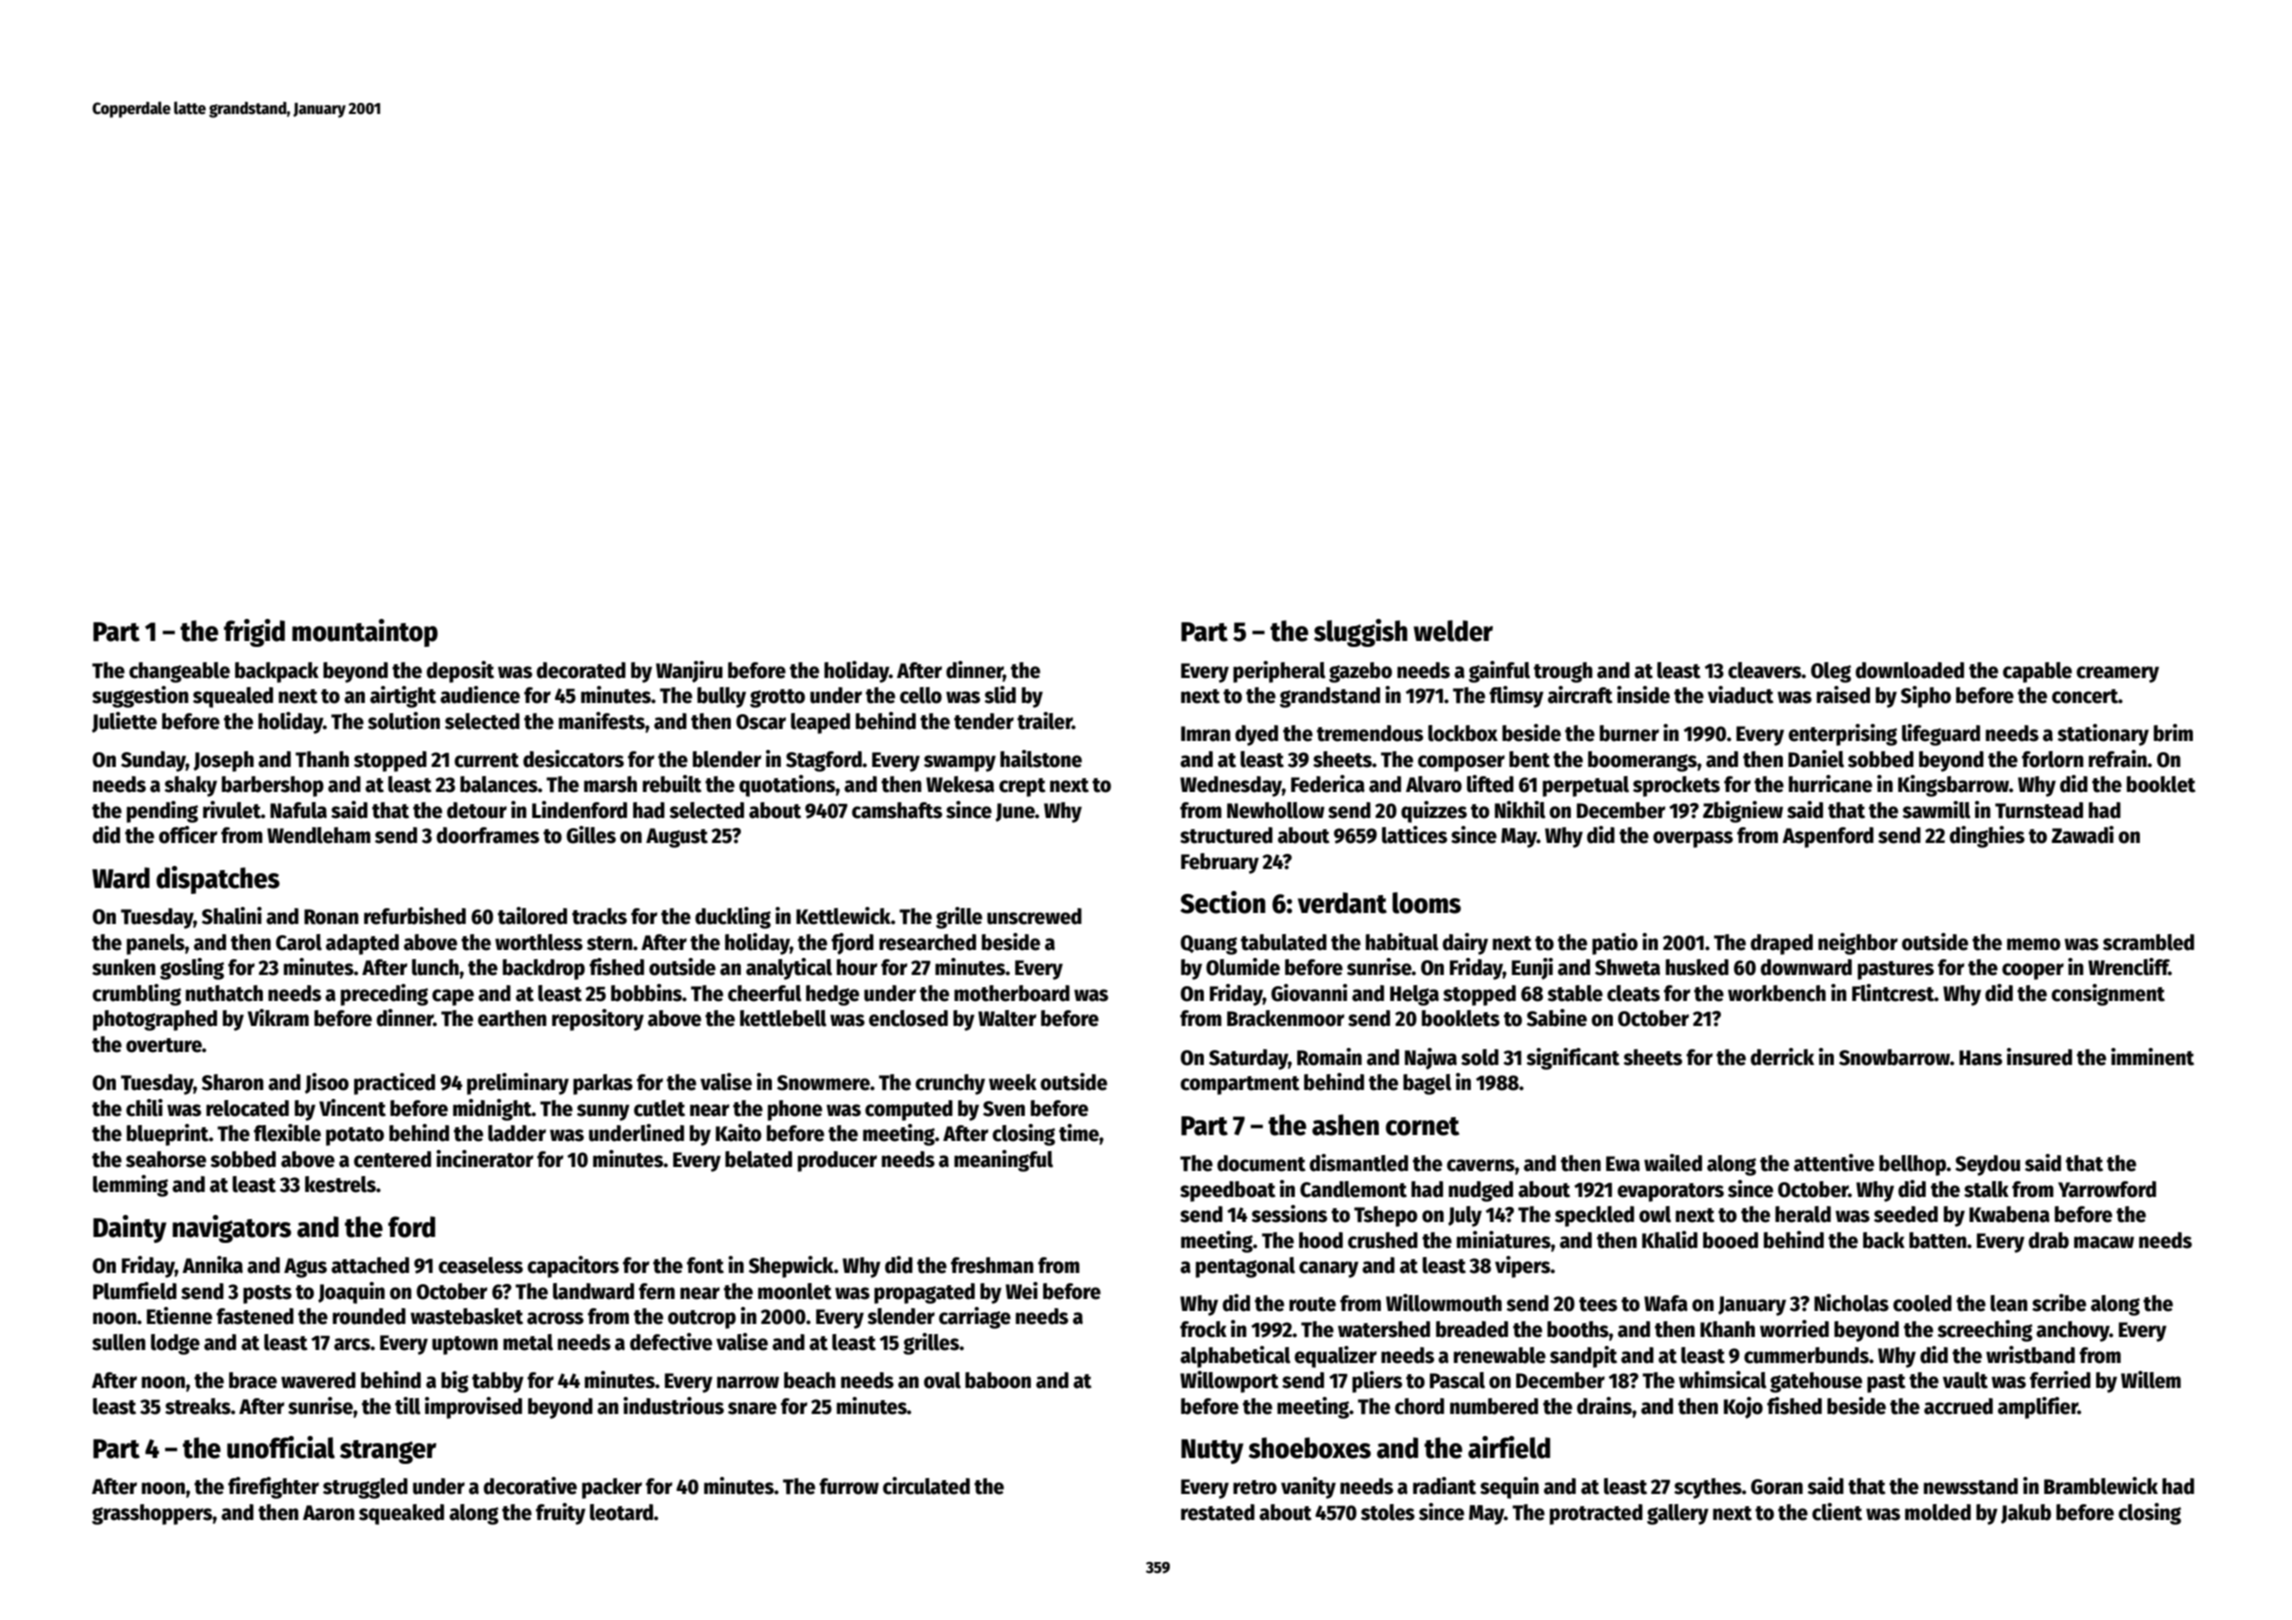 The height and width of the image is (1620, 2292). What do you see at coordinates (1765, 670) in the image?
I see `cleavers` at bounding box center [1765, 670].
